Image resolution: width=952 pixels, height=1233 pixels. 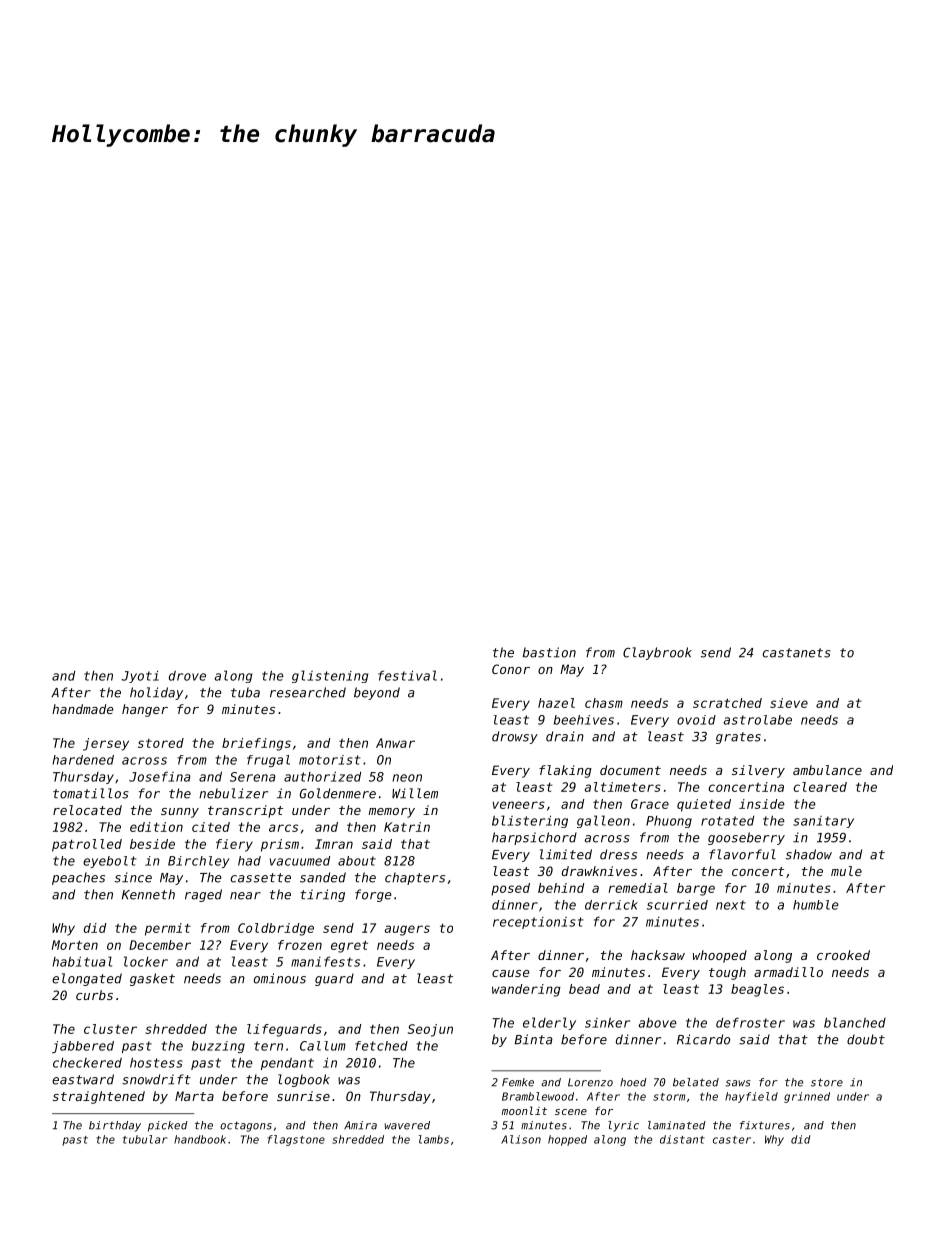 What do you see at coordinates (199, 862) in the document?
I see `Birchley` at bounding box center [199, 862].
